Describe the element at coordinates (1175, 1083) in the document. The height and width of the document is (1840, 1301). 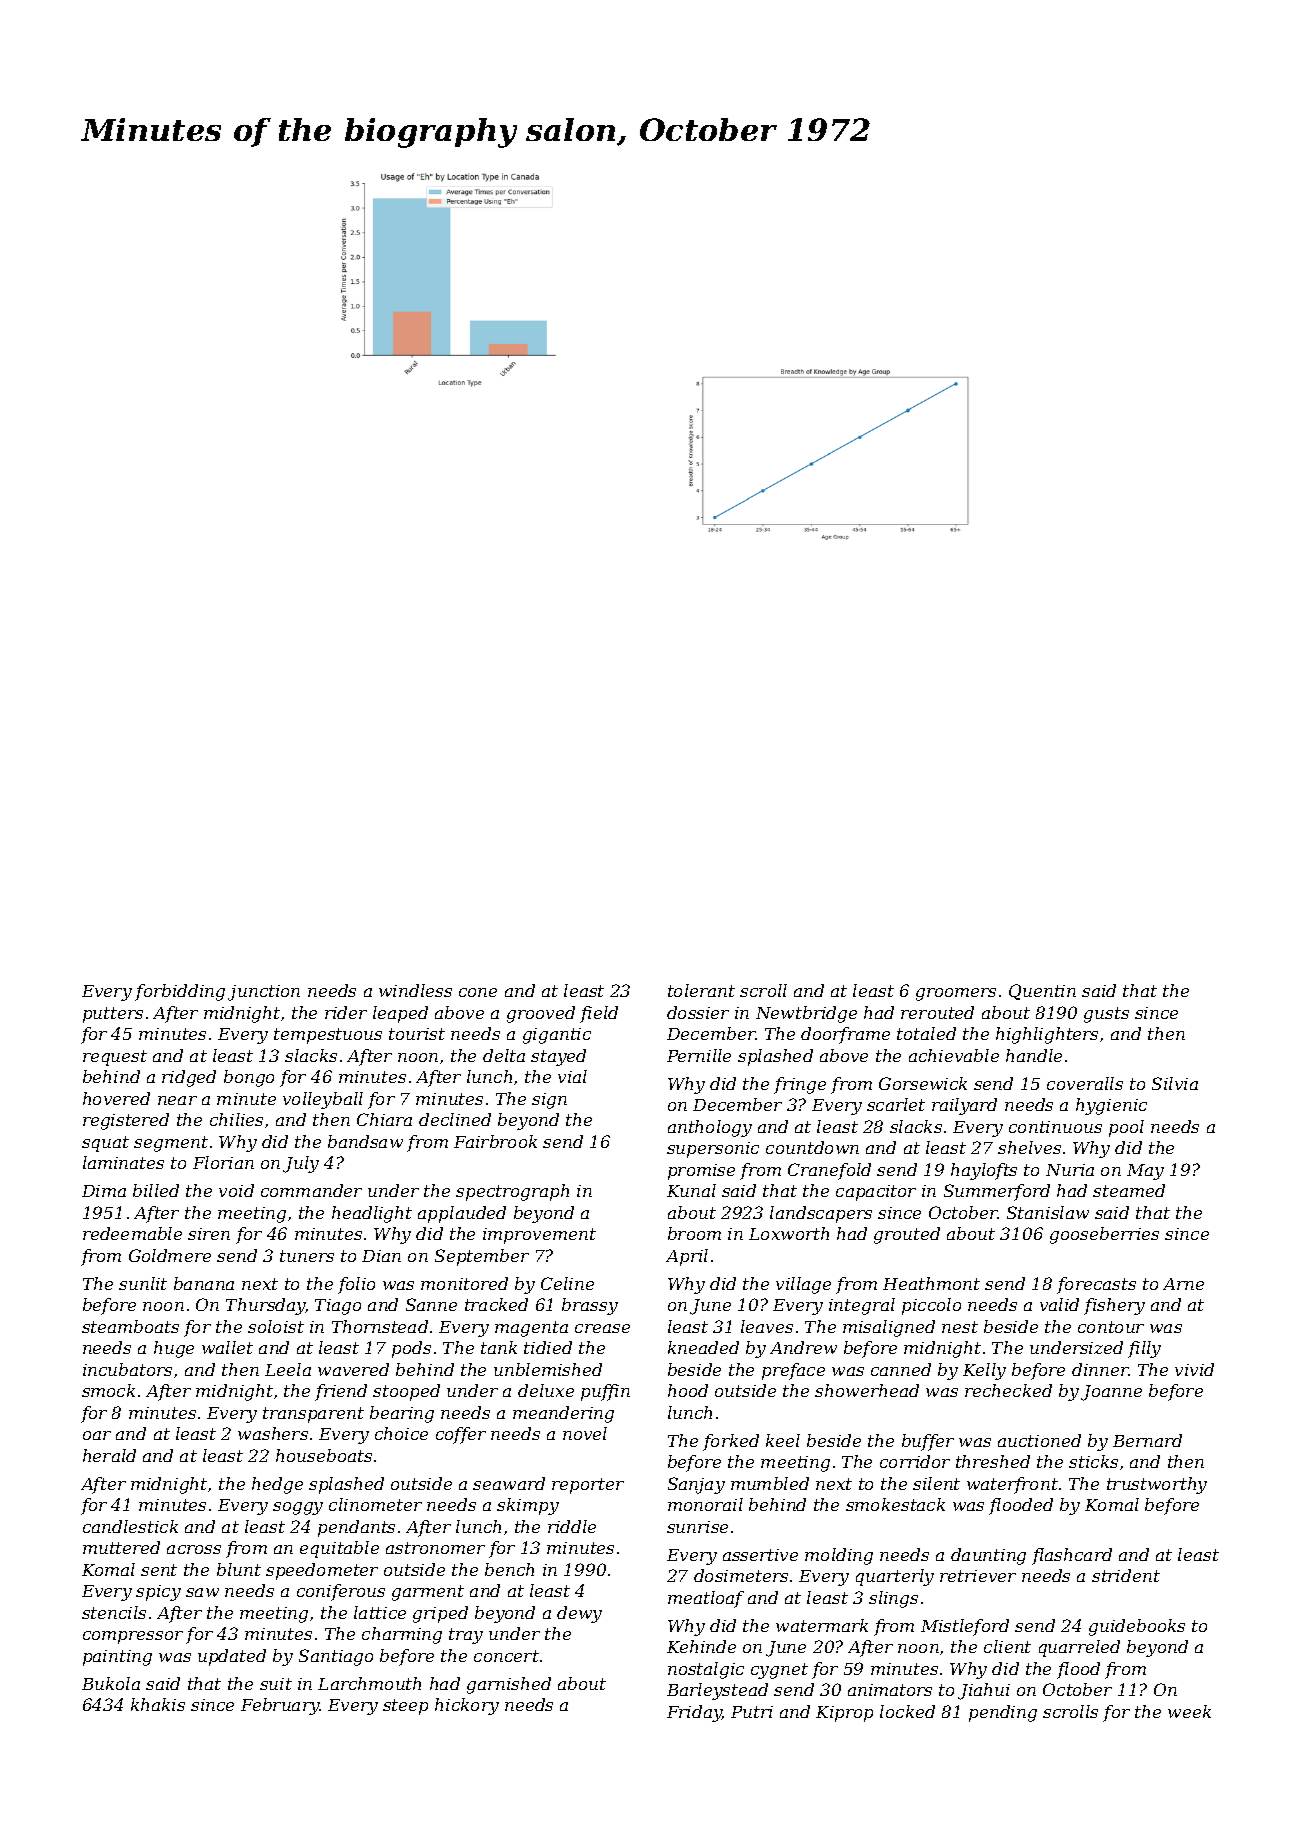
I see `Silvia` at that location.
